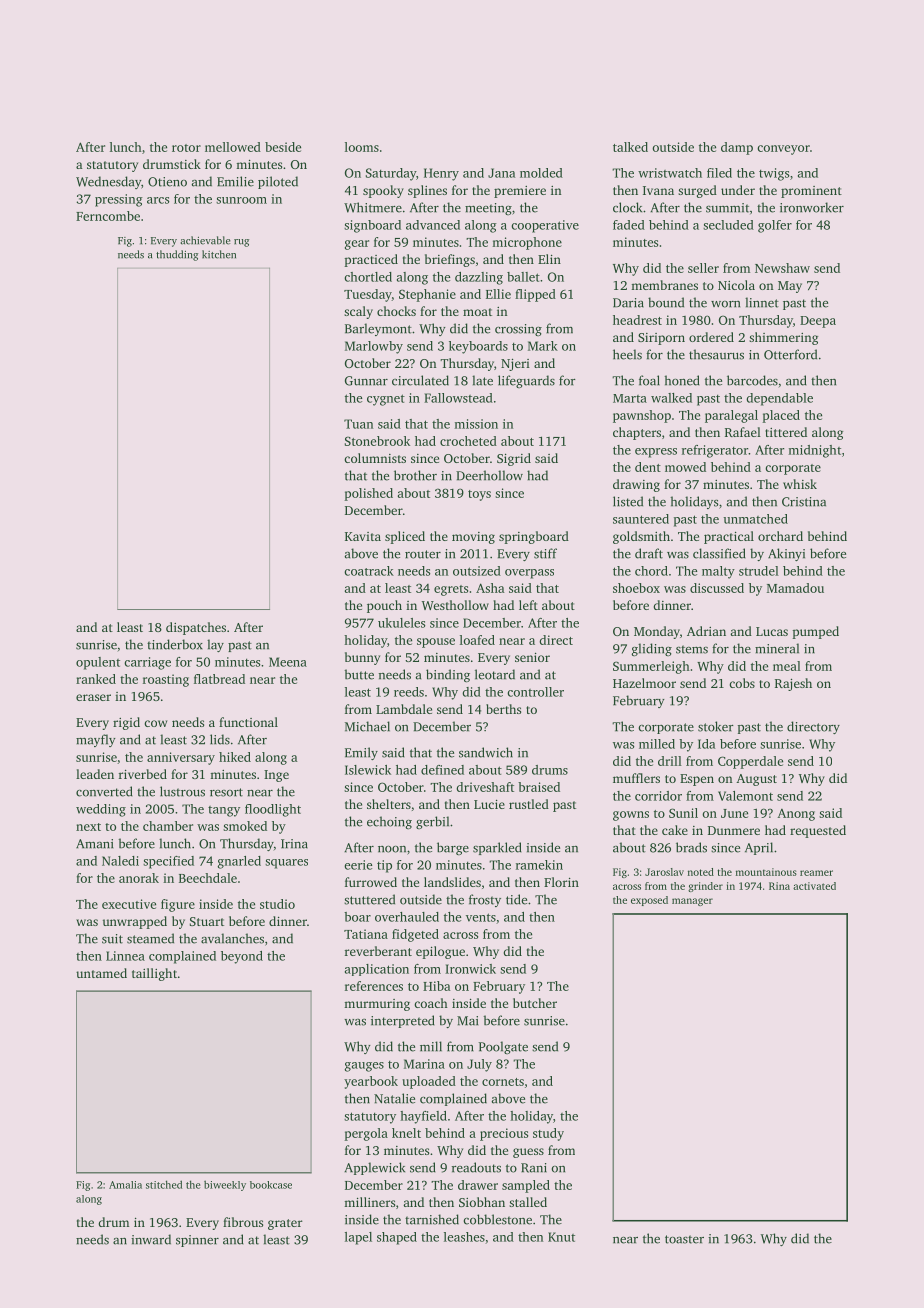 The height and width of the screenshot is (1308, 924). What do you see at coordinates (670, 173) in the screenshot?
I see `wristwatch` at bounding box center [670, 173].
